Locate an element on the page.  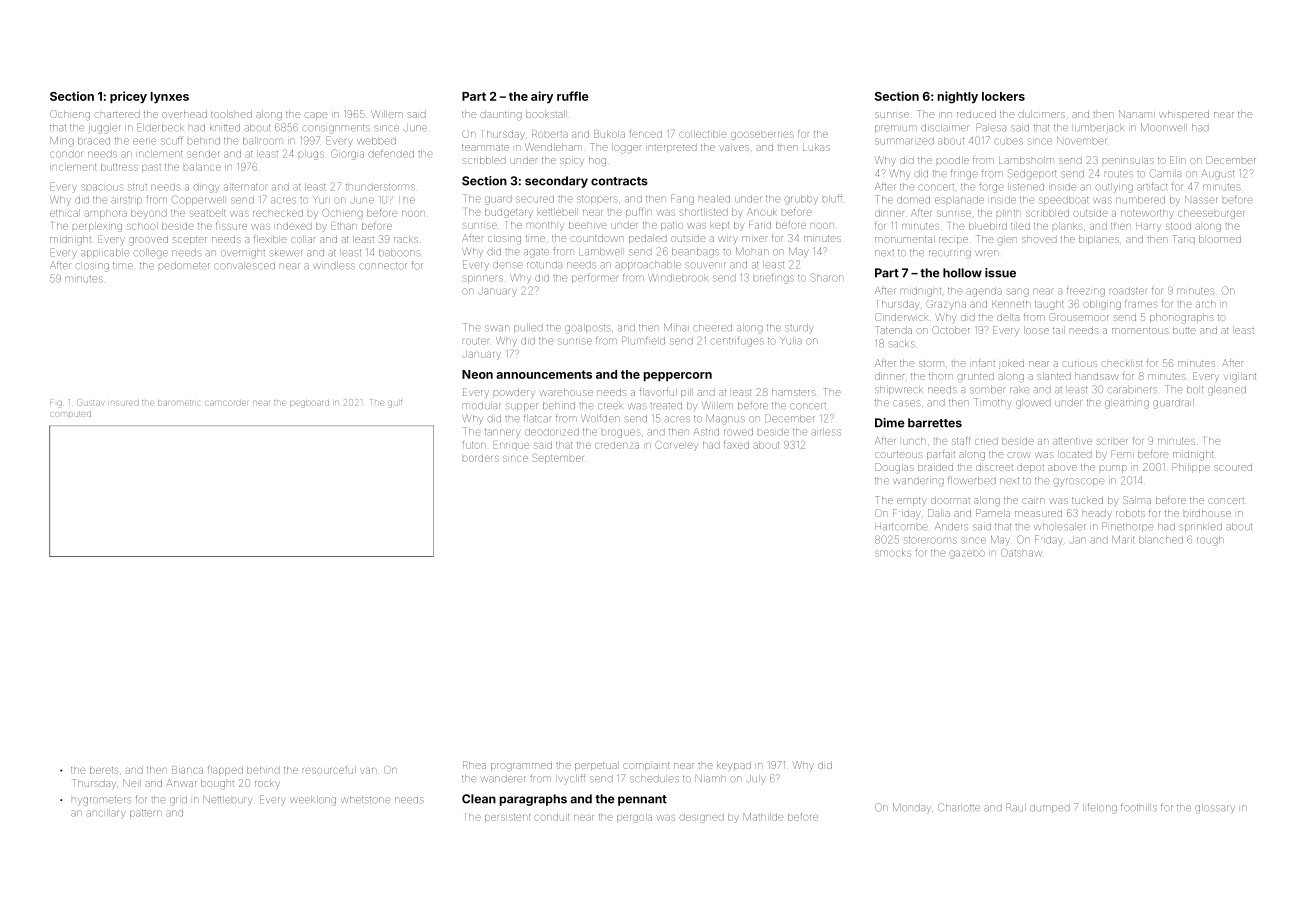
glowed is located at coordinates (1033, 404).
